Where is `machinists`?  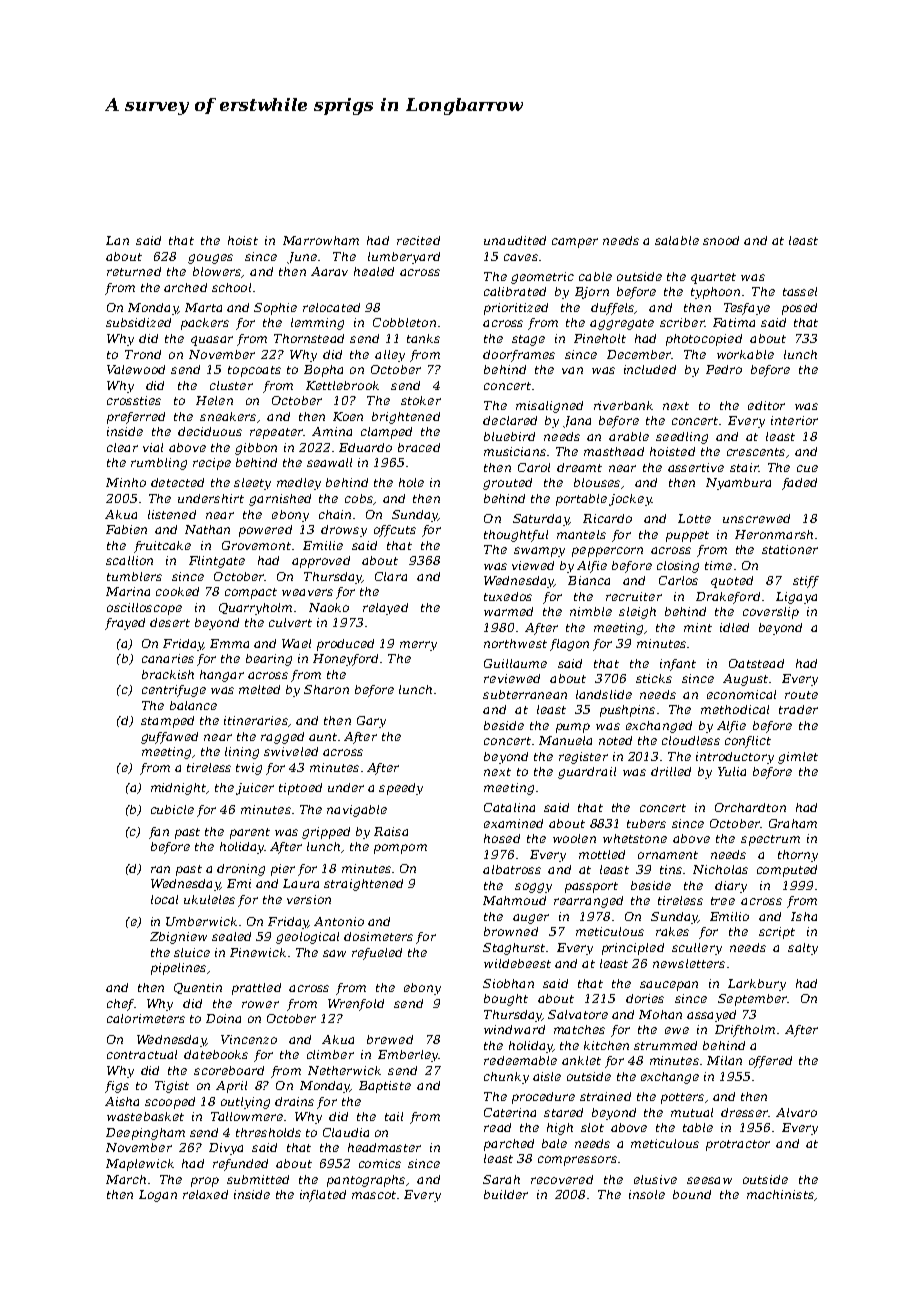
machinists is located at coordinates (780, 1194).
